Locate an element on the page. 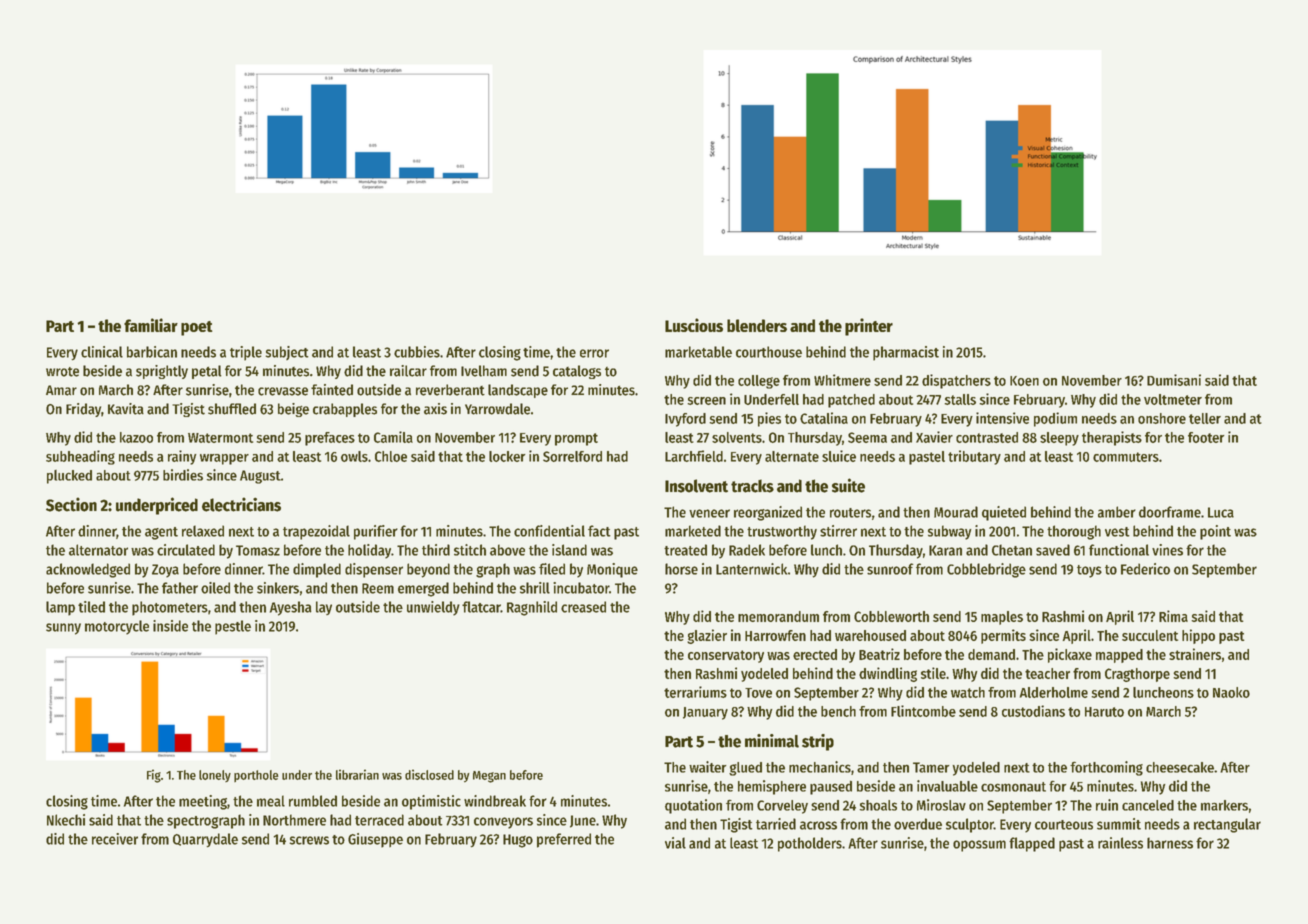 This image has width=1308, height=924. blenders is located at coordinates (757, 325).
